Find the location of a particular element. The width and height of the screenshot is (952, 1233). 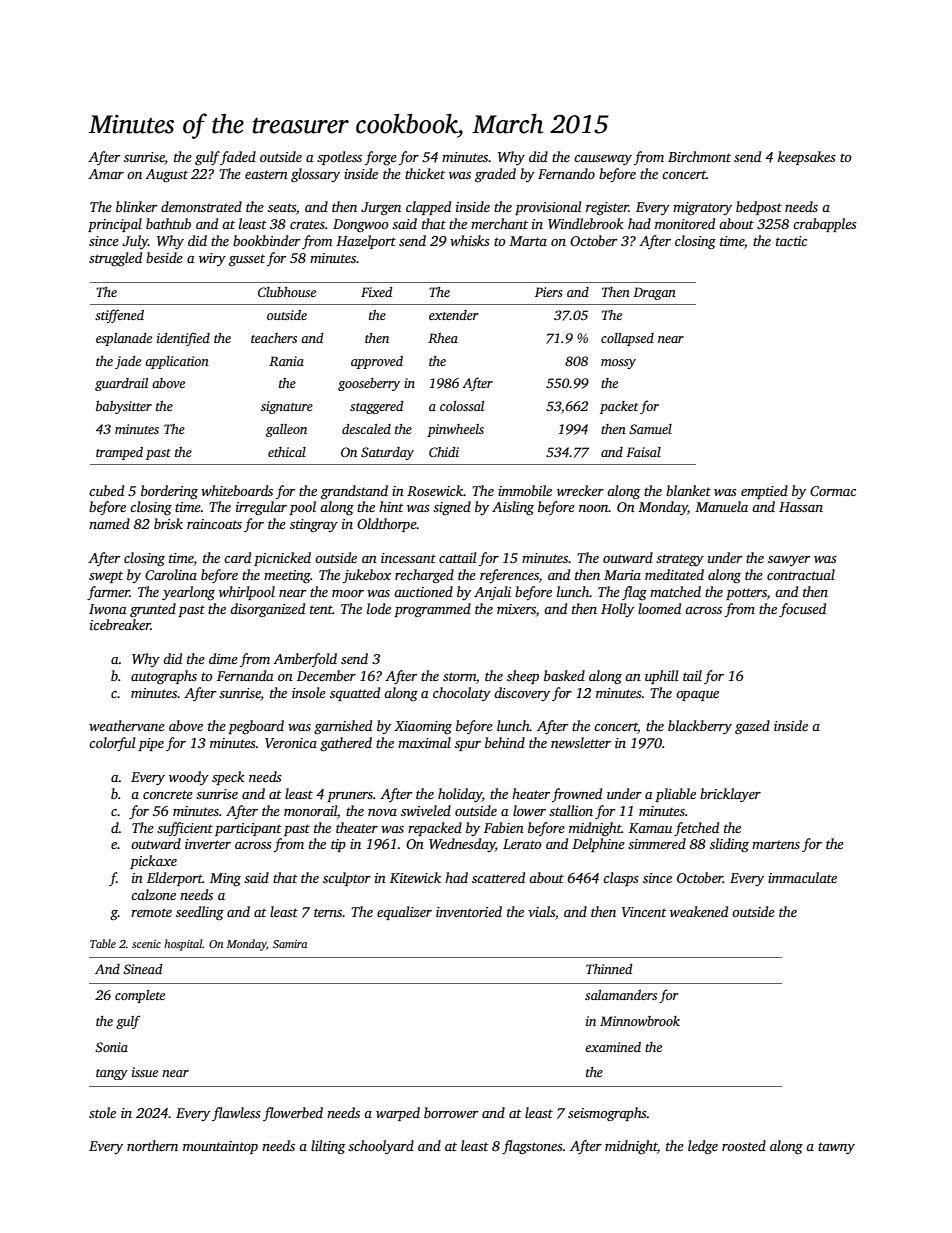

monitored is located at coordinates (685, 223).
